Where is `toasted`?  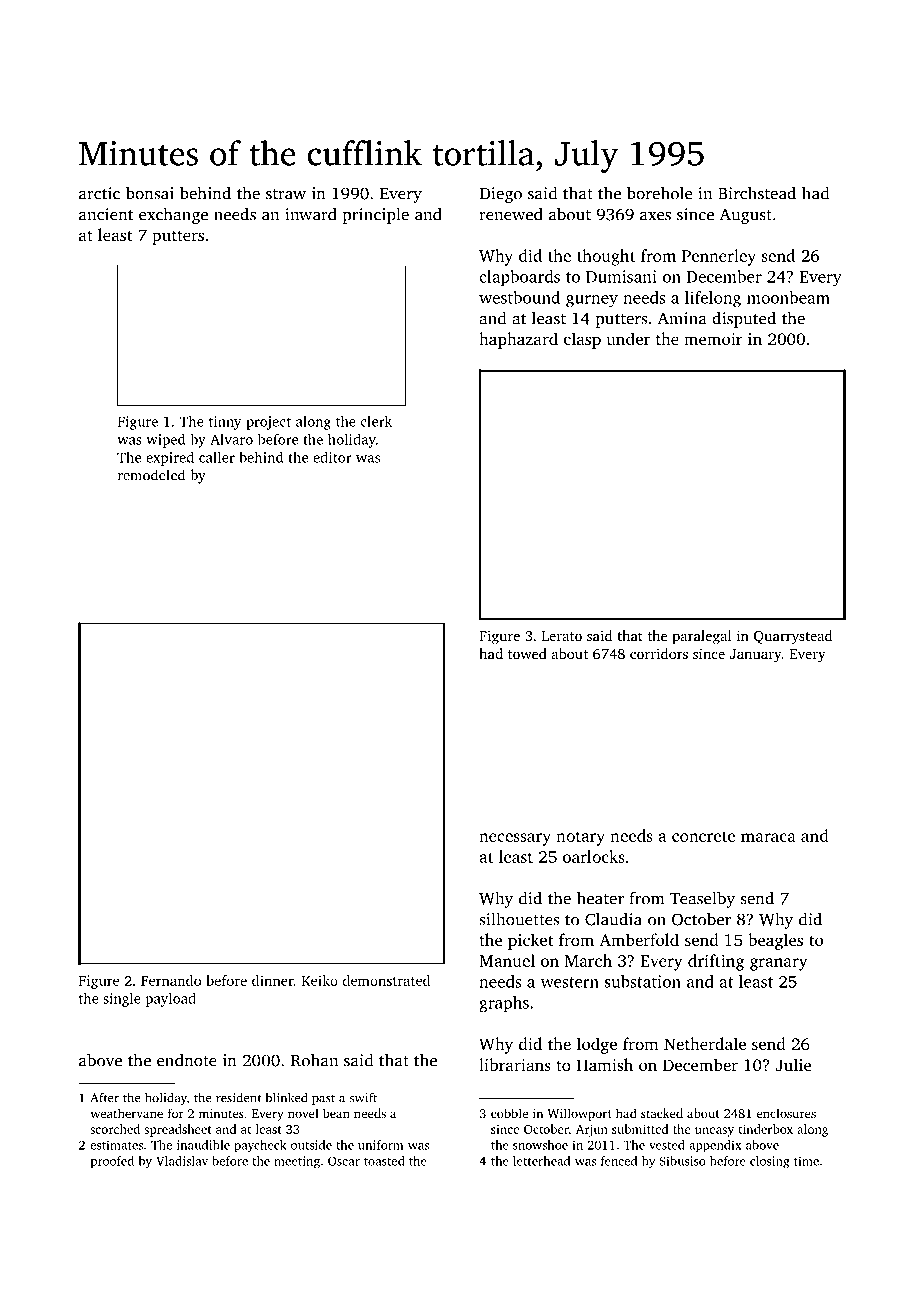
toasted is located at coordinates (384, 1161).
